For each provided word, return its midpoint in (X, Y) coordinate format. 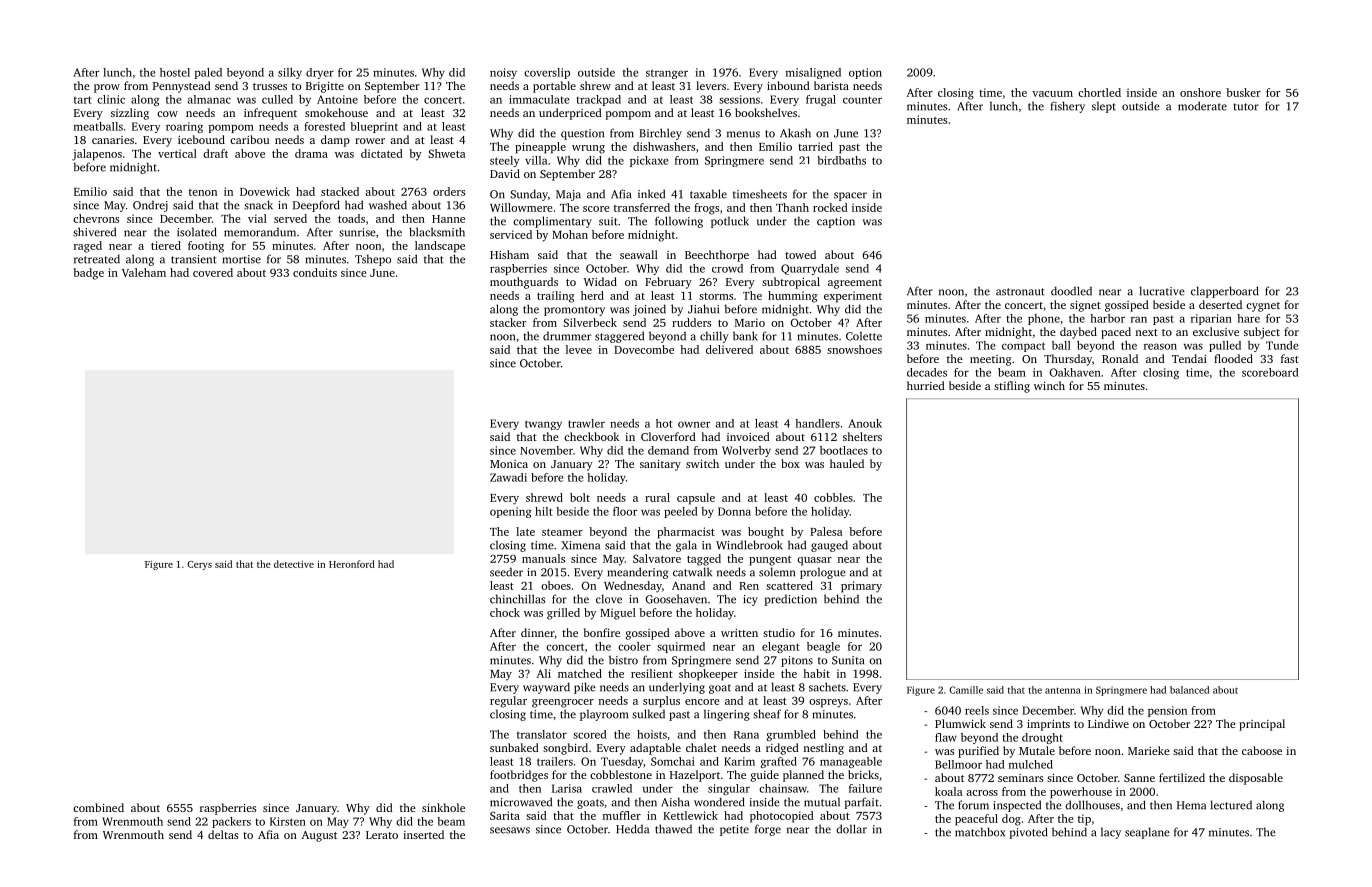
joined (649, 310)
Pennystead (182, 87)
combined (98, 807)
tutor (1246, 107)
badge (88, 274)
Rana (746, 735)
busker (1243, 92)
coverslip (547, 73)
